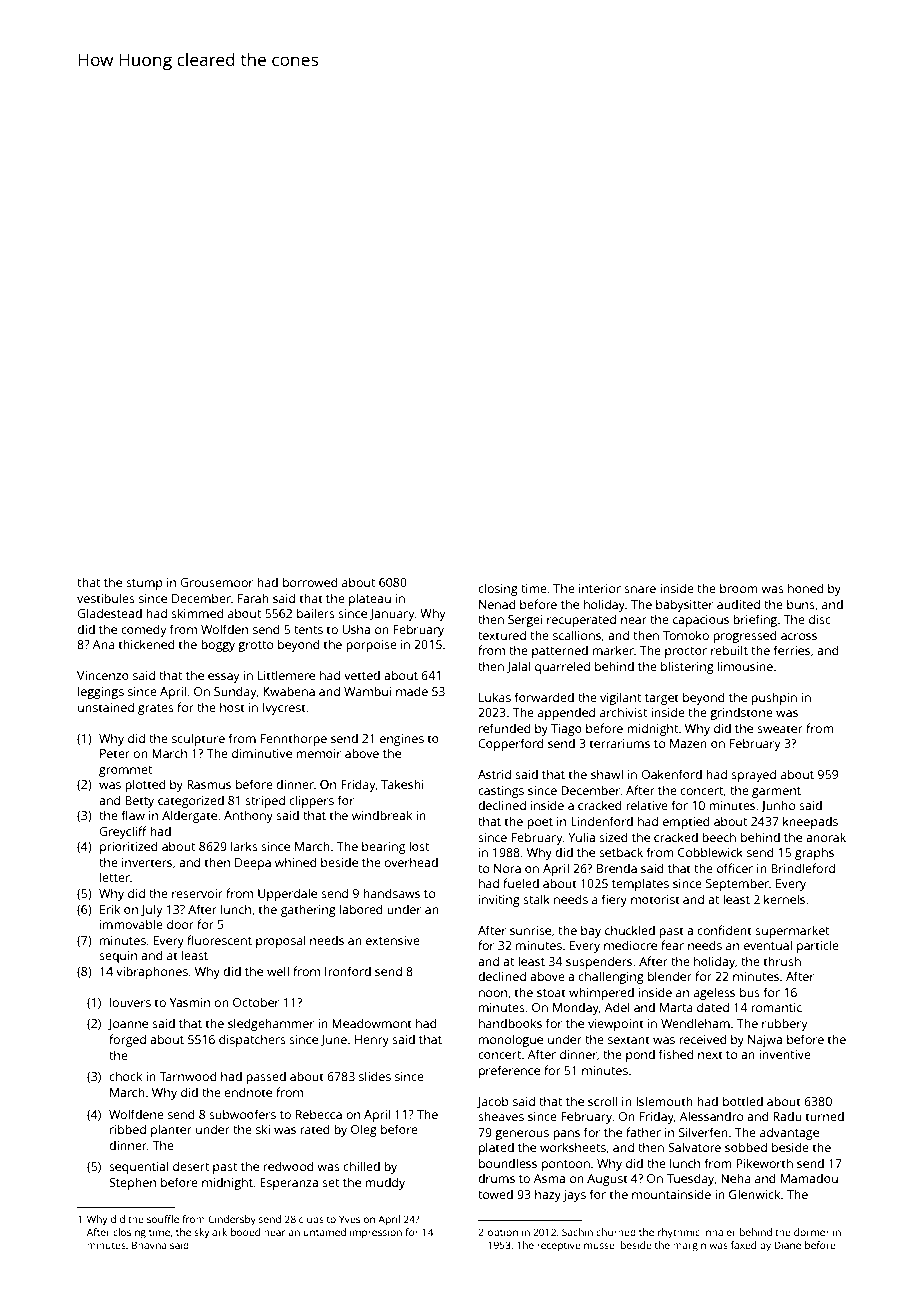  What do you see at coordinates (371, 646) in the page?
I see `porpoise` at bounding box center [371, 646].
